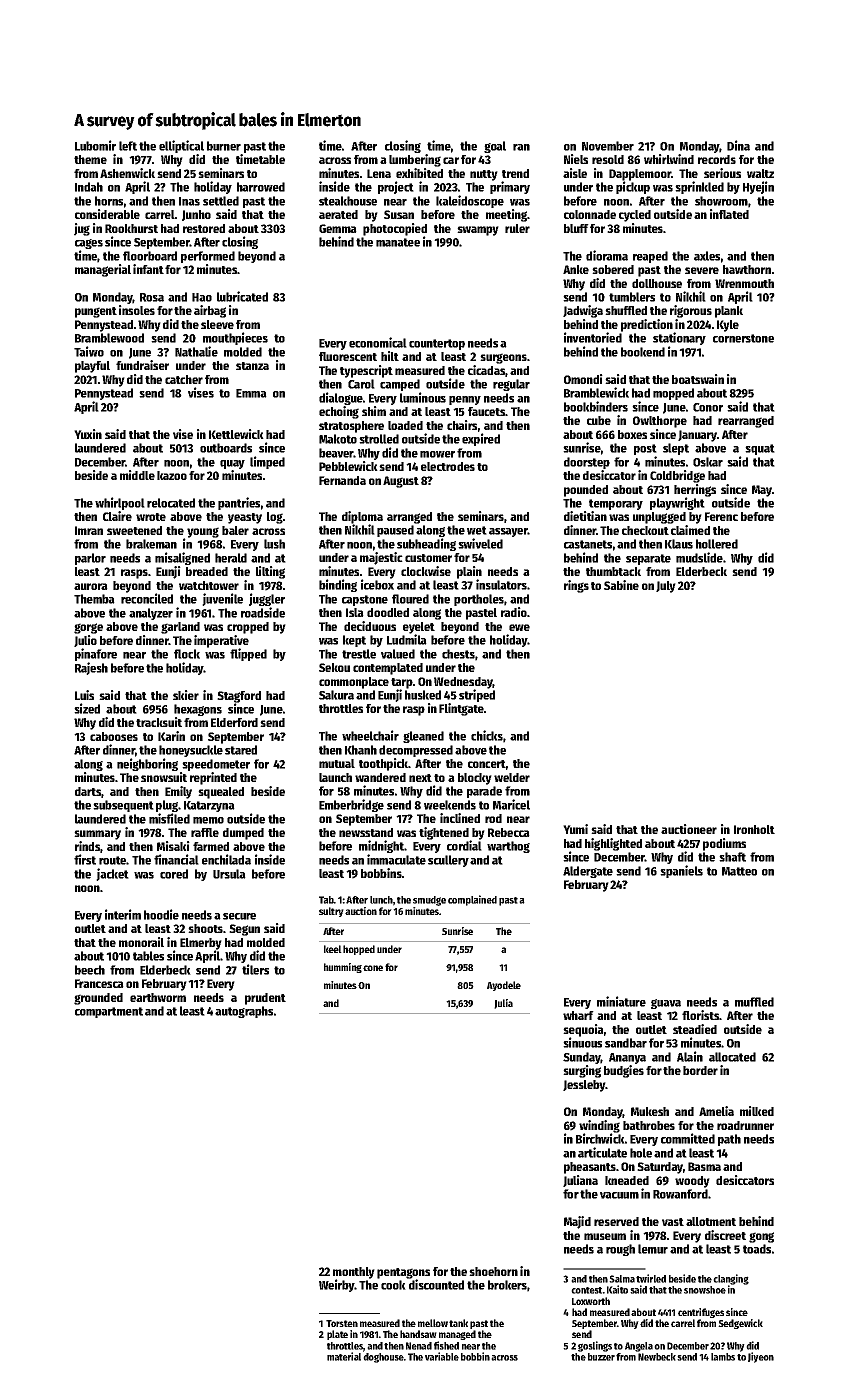 This screenshot has width=849, height=1400. Describe the element at coordinates (754, 829) in the screenshot. I see `Ironholt` at that location.
